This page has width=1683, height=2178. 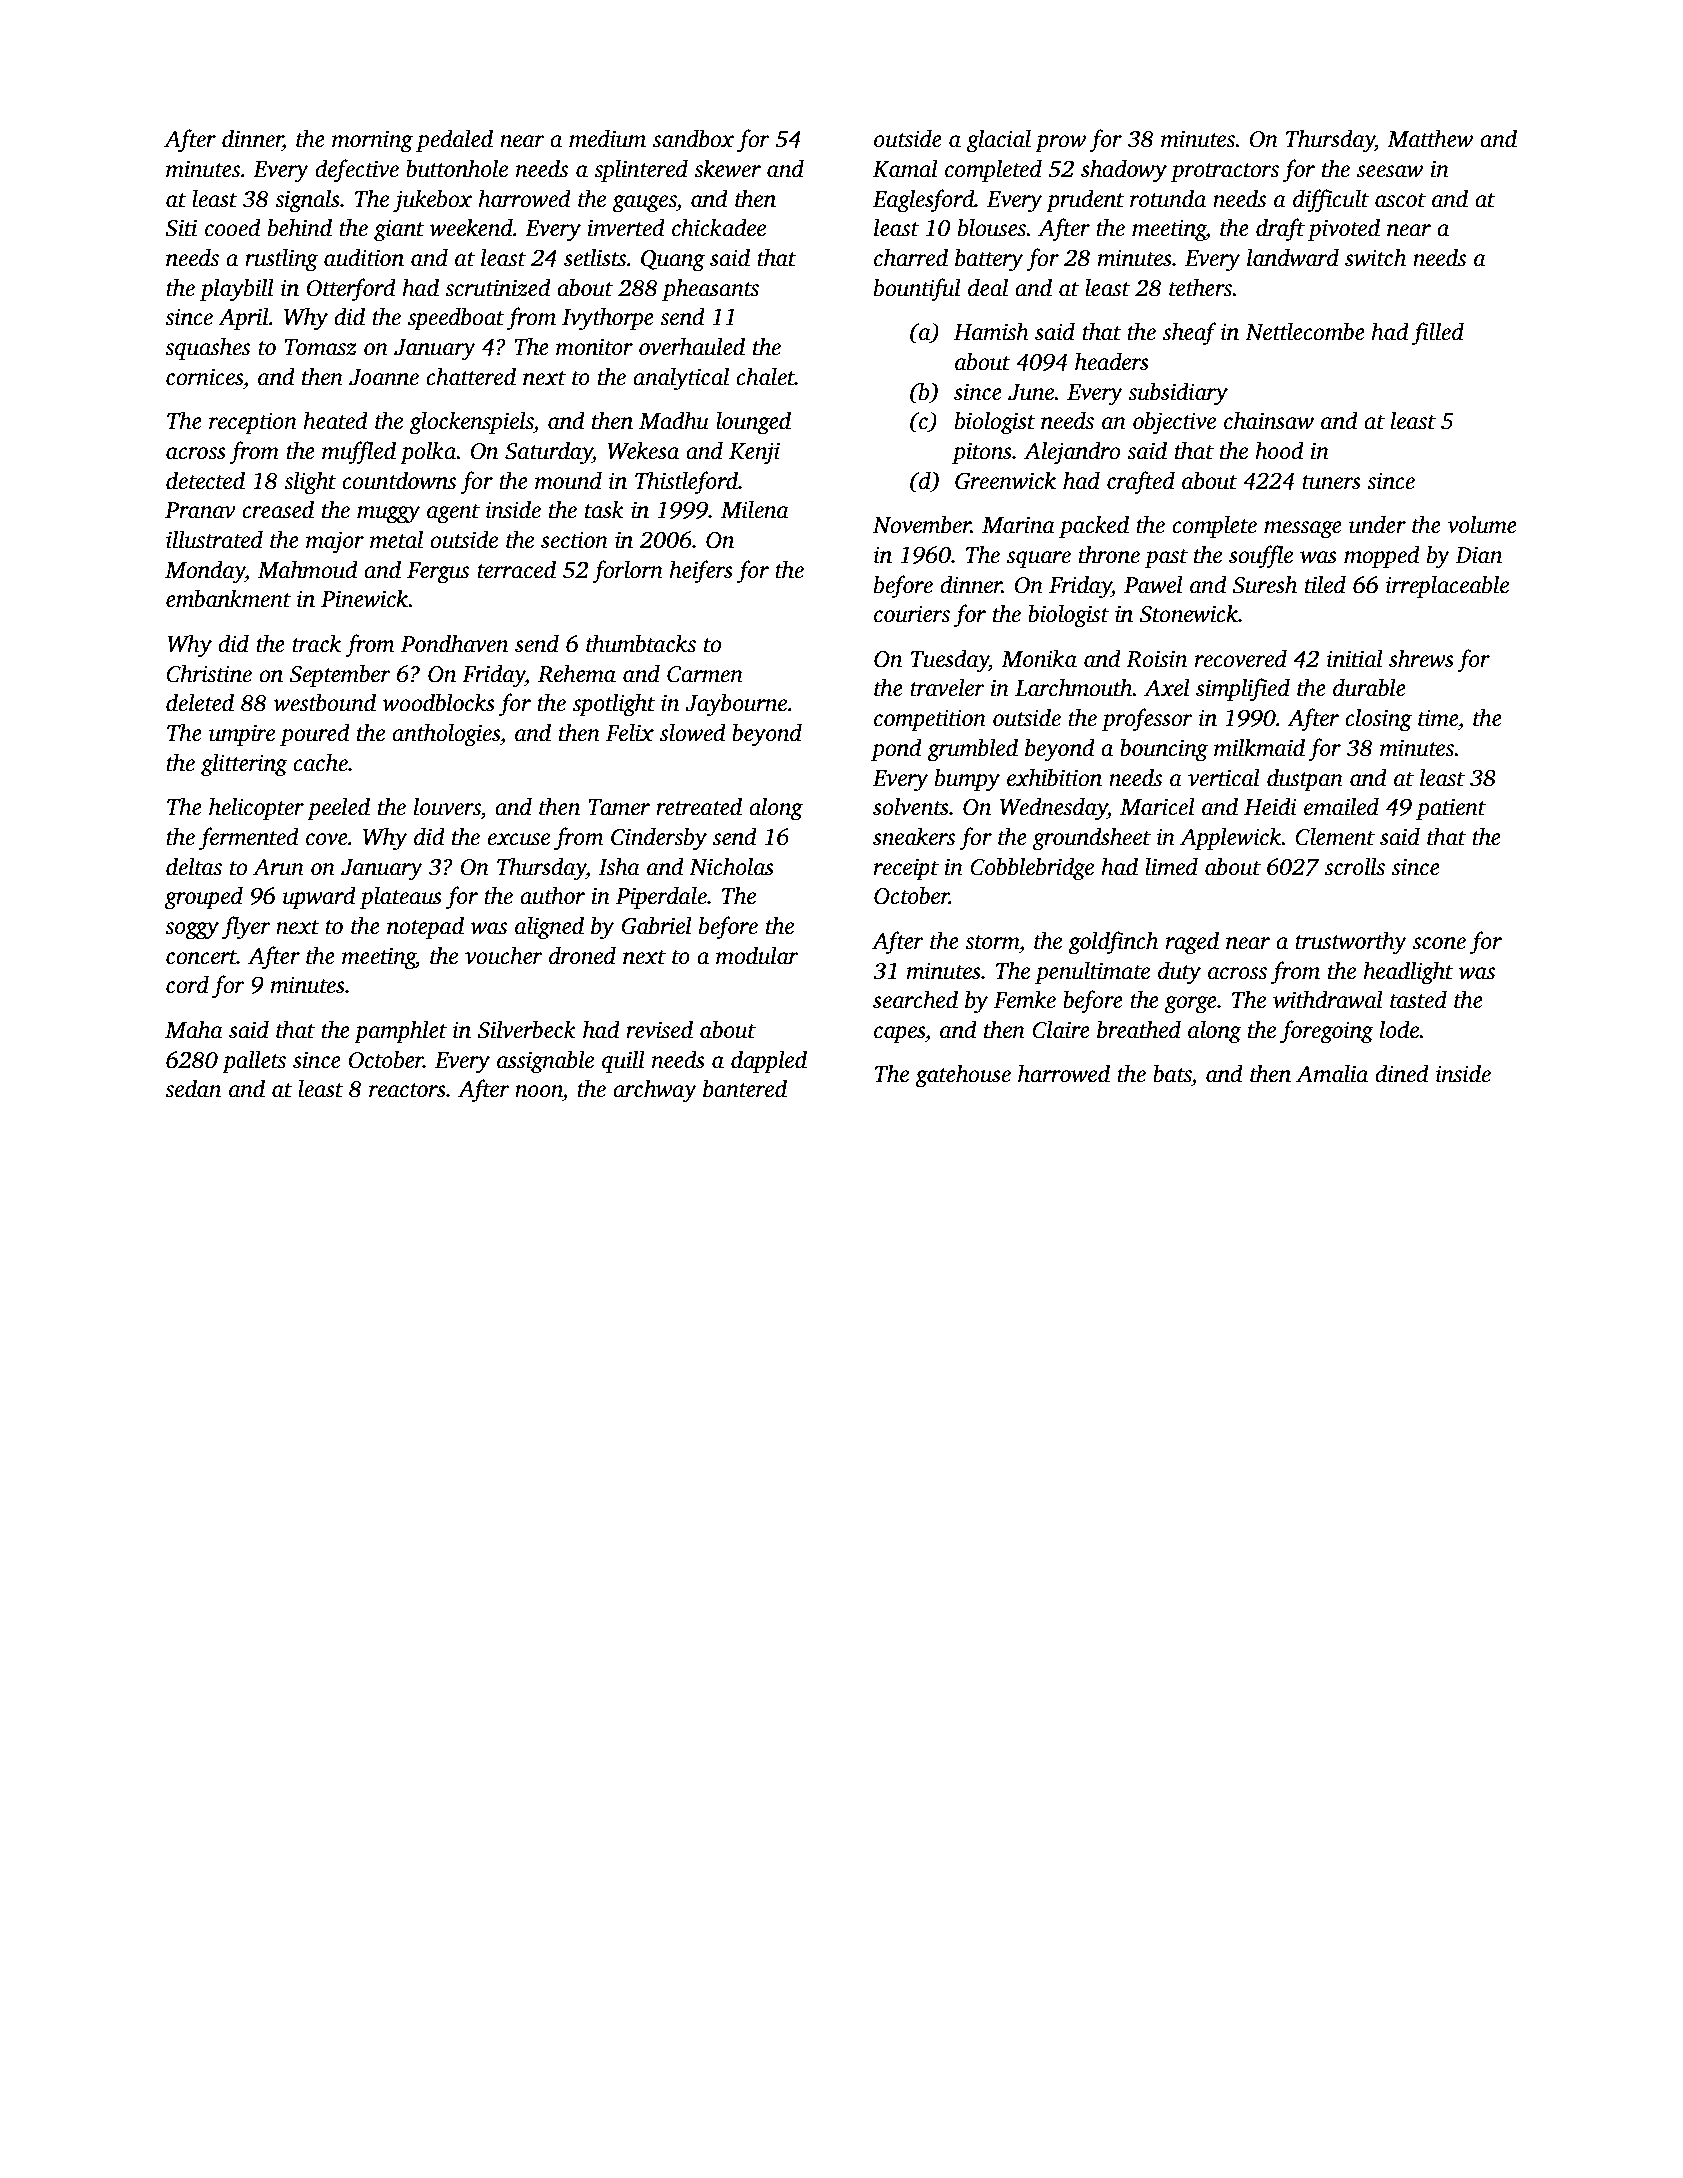 I want to click on overhauled, so click(x=692, y=346).
